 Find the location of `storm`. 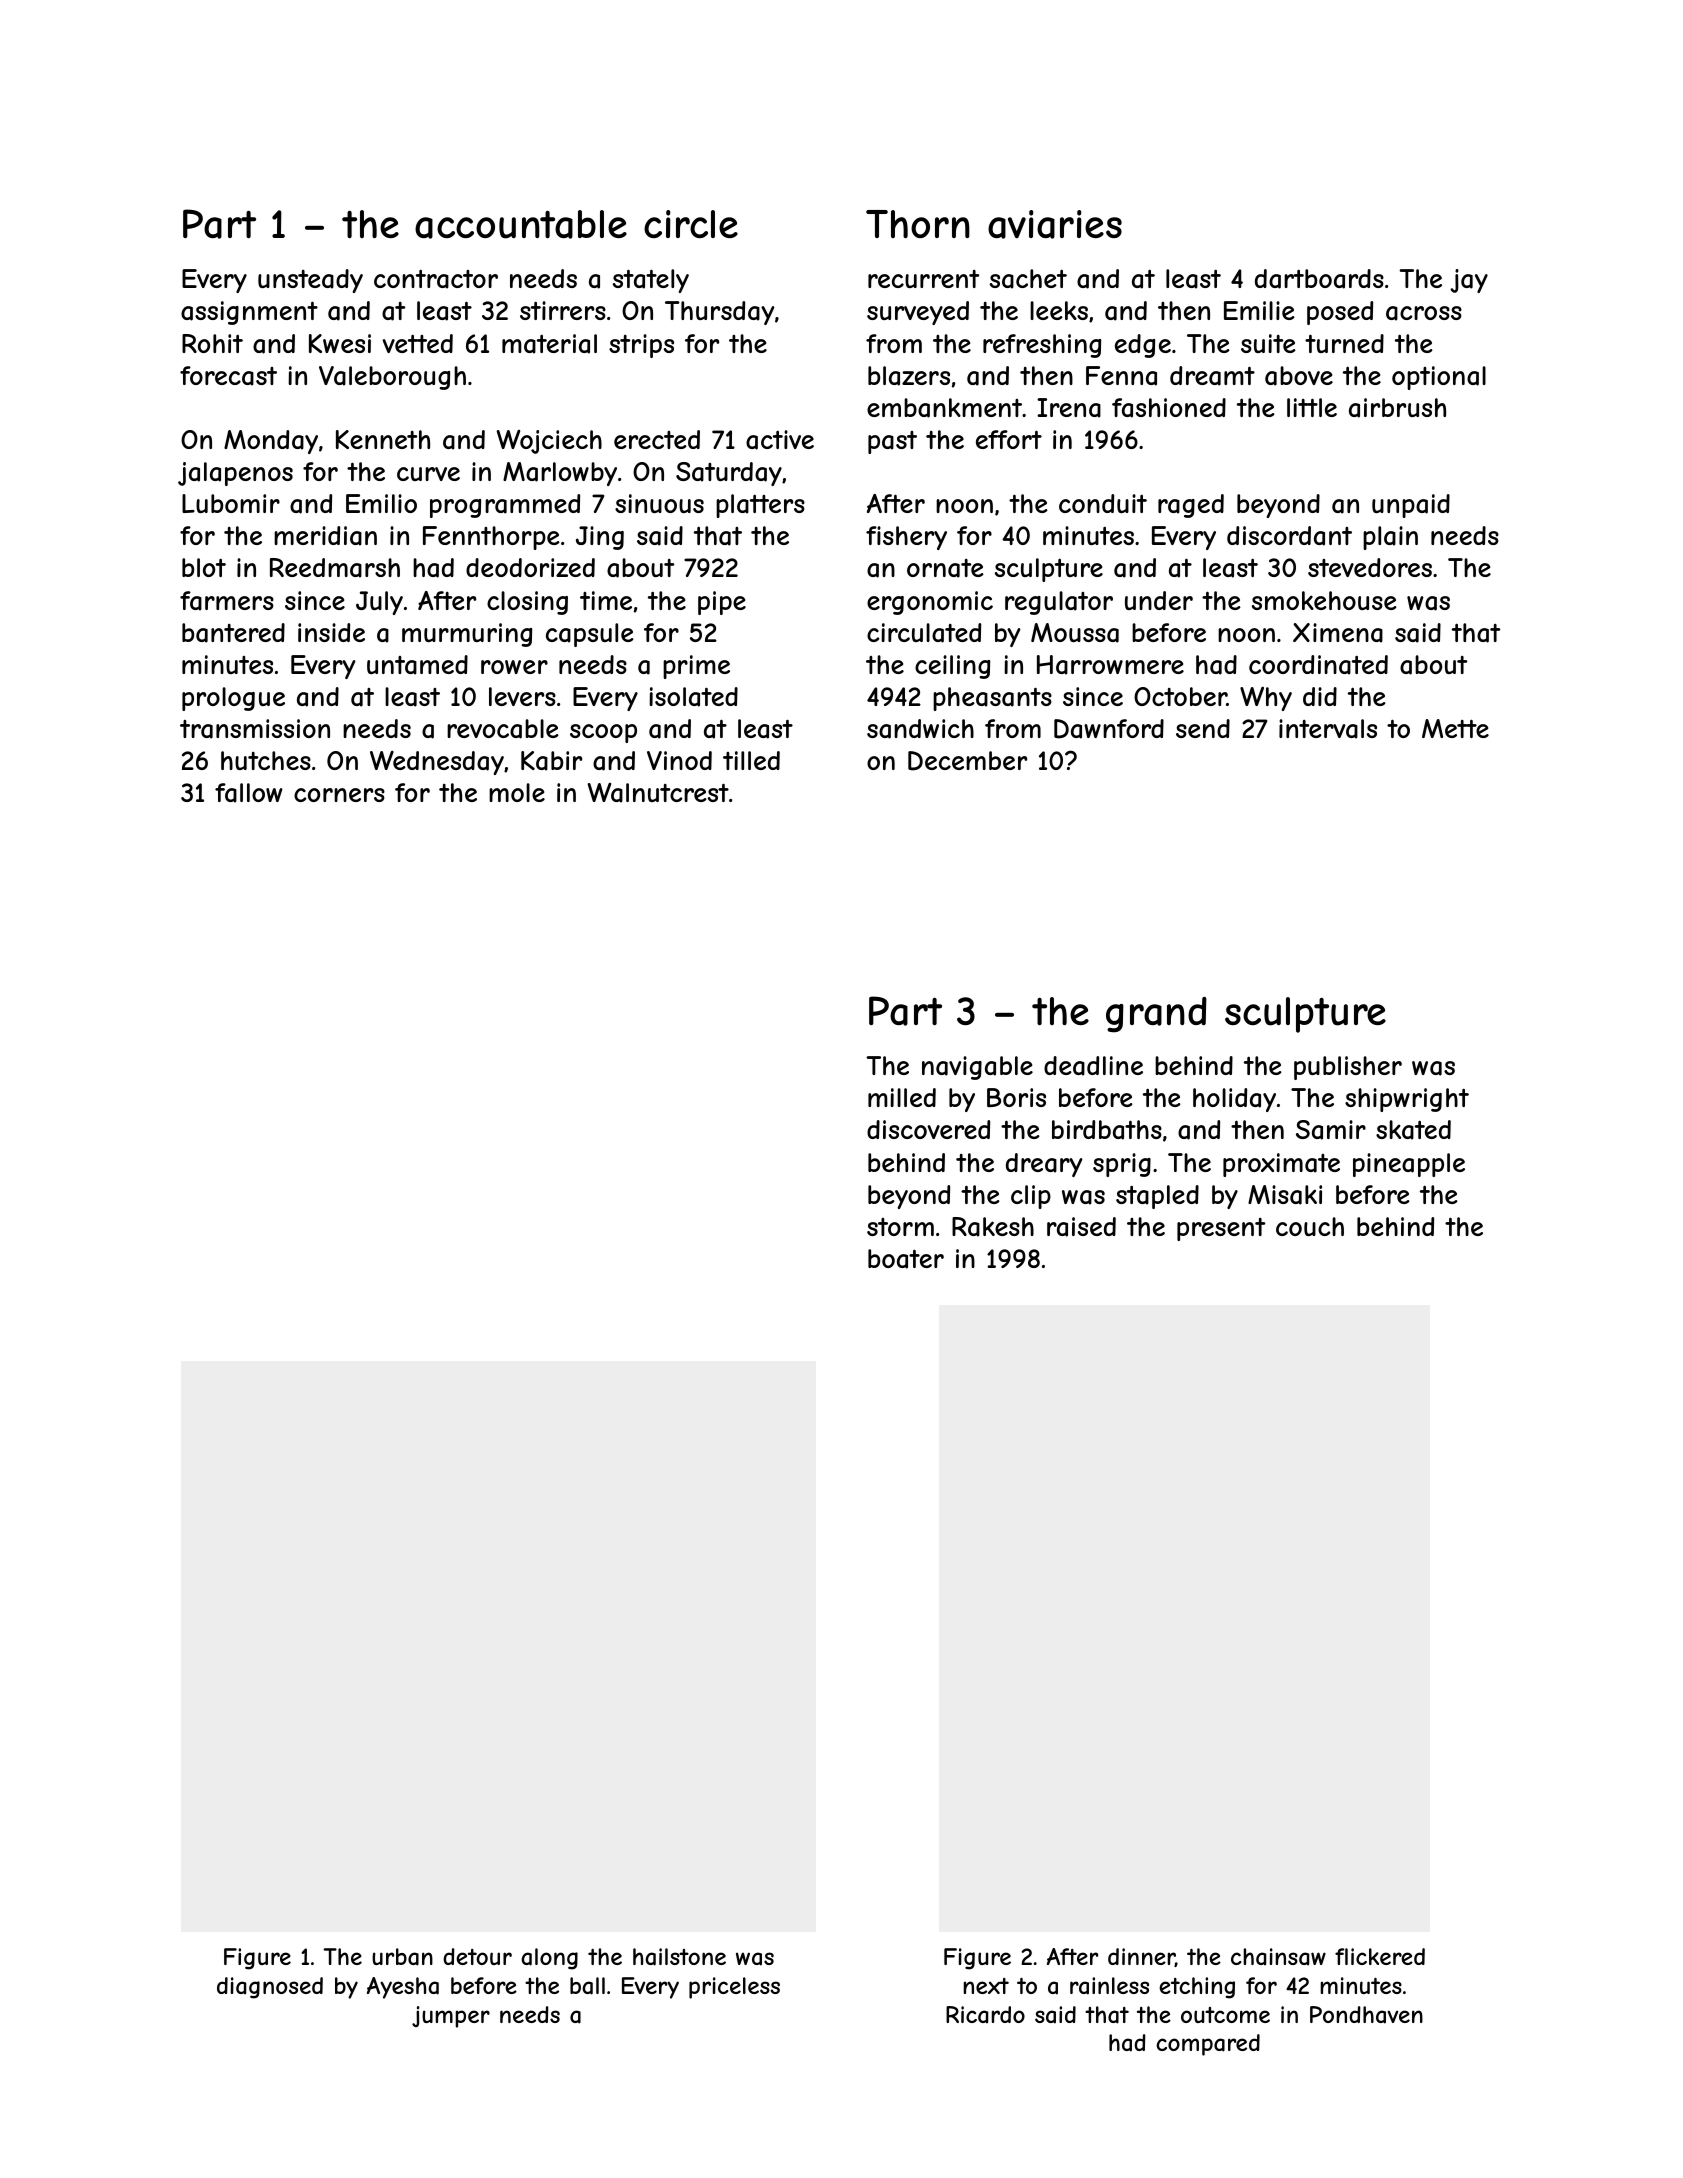

storm is located at coordinates (900, 1227).
